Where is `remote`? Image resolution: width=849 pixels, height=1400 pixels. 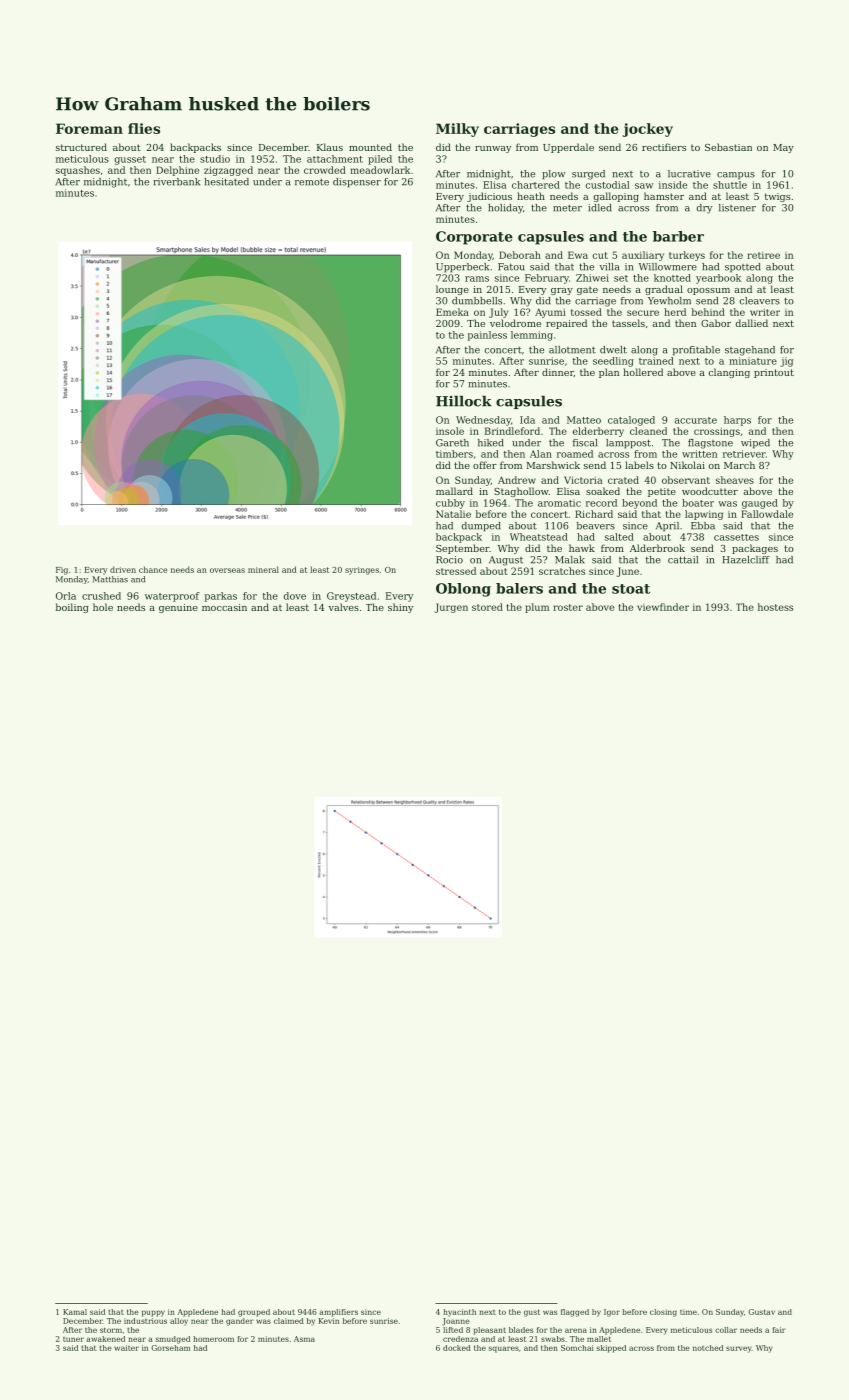 remote is located at coordinates (312, 182).
